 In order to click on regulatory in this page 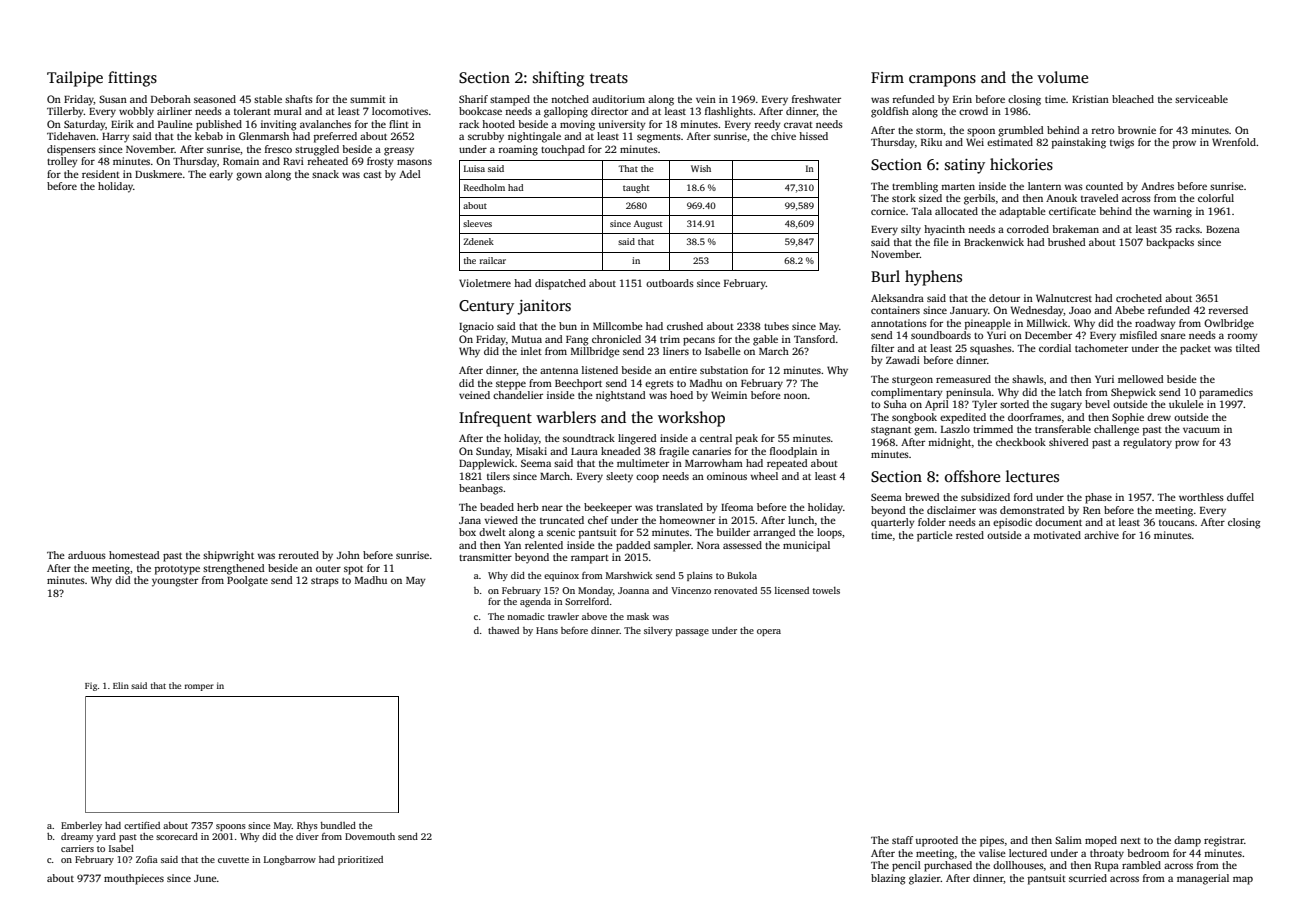, I will do `click(1147, 443)`.
